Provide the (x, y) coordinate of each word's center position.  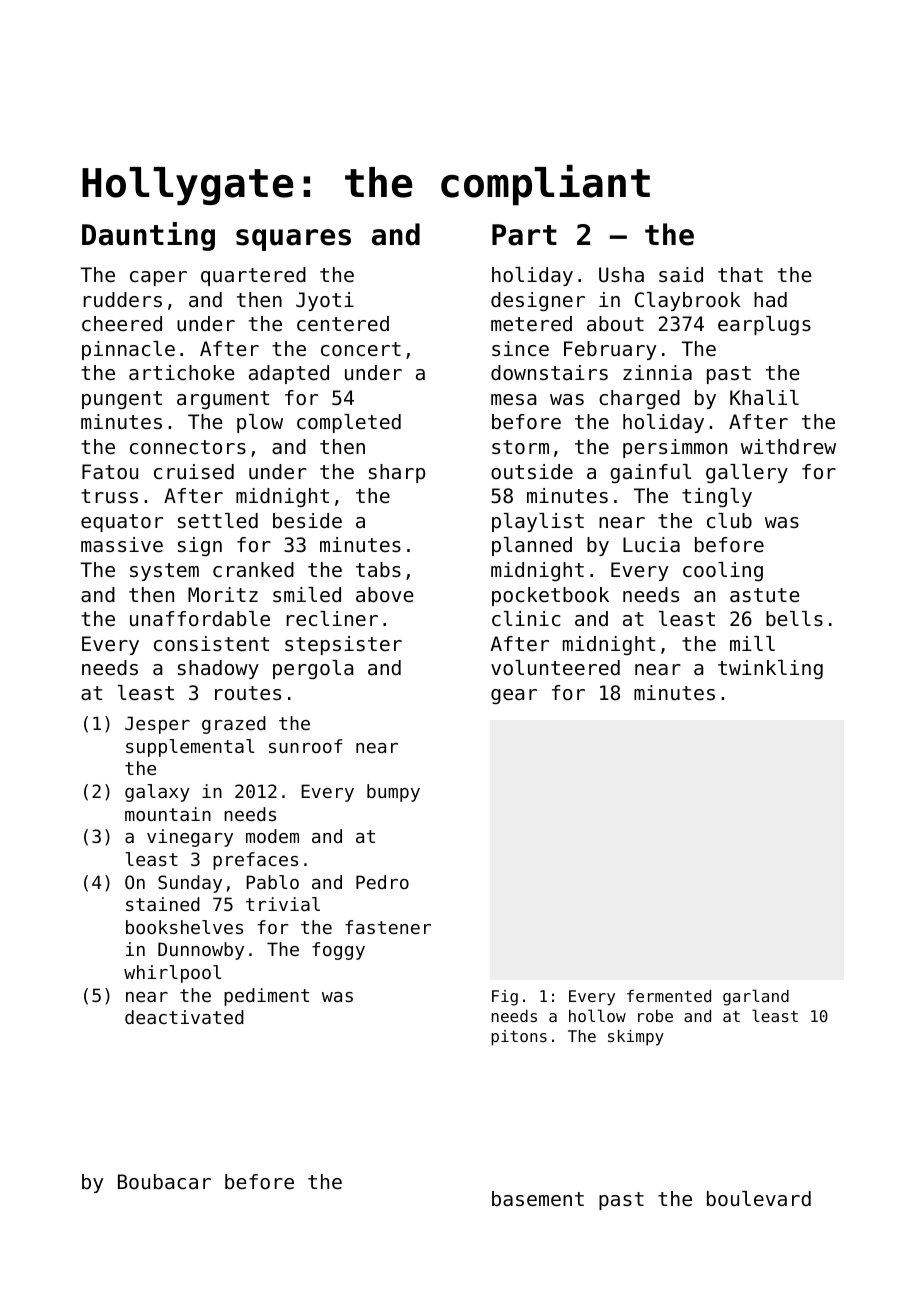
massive (122, 545)
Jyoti (325, 301)
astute (765, 595)
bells (794, 619)
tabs (378, 570)
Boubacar (164, 1182)
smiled (307, 595)
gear (514, 696)
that (740, 274)
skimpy (636, 1038)
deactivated (184, 1017)
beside (307, 521)
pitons (519, 1038)
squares (293, 240)
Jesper (157, 725)
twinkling (770, 669)
